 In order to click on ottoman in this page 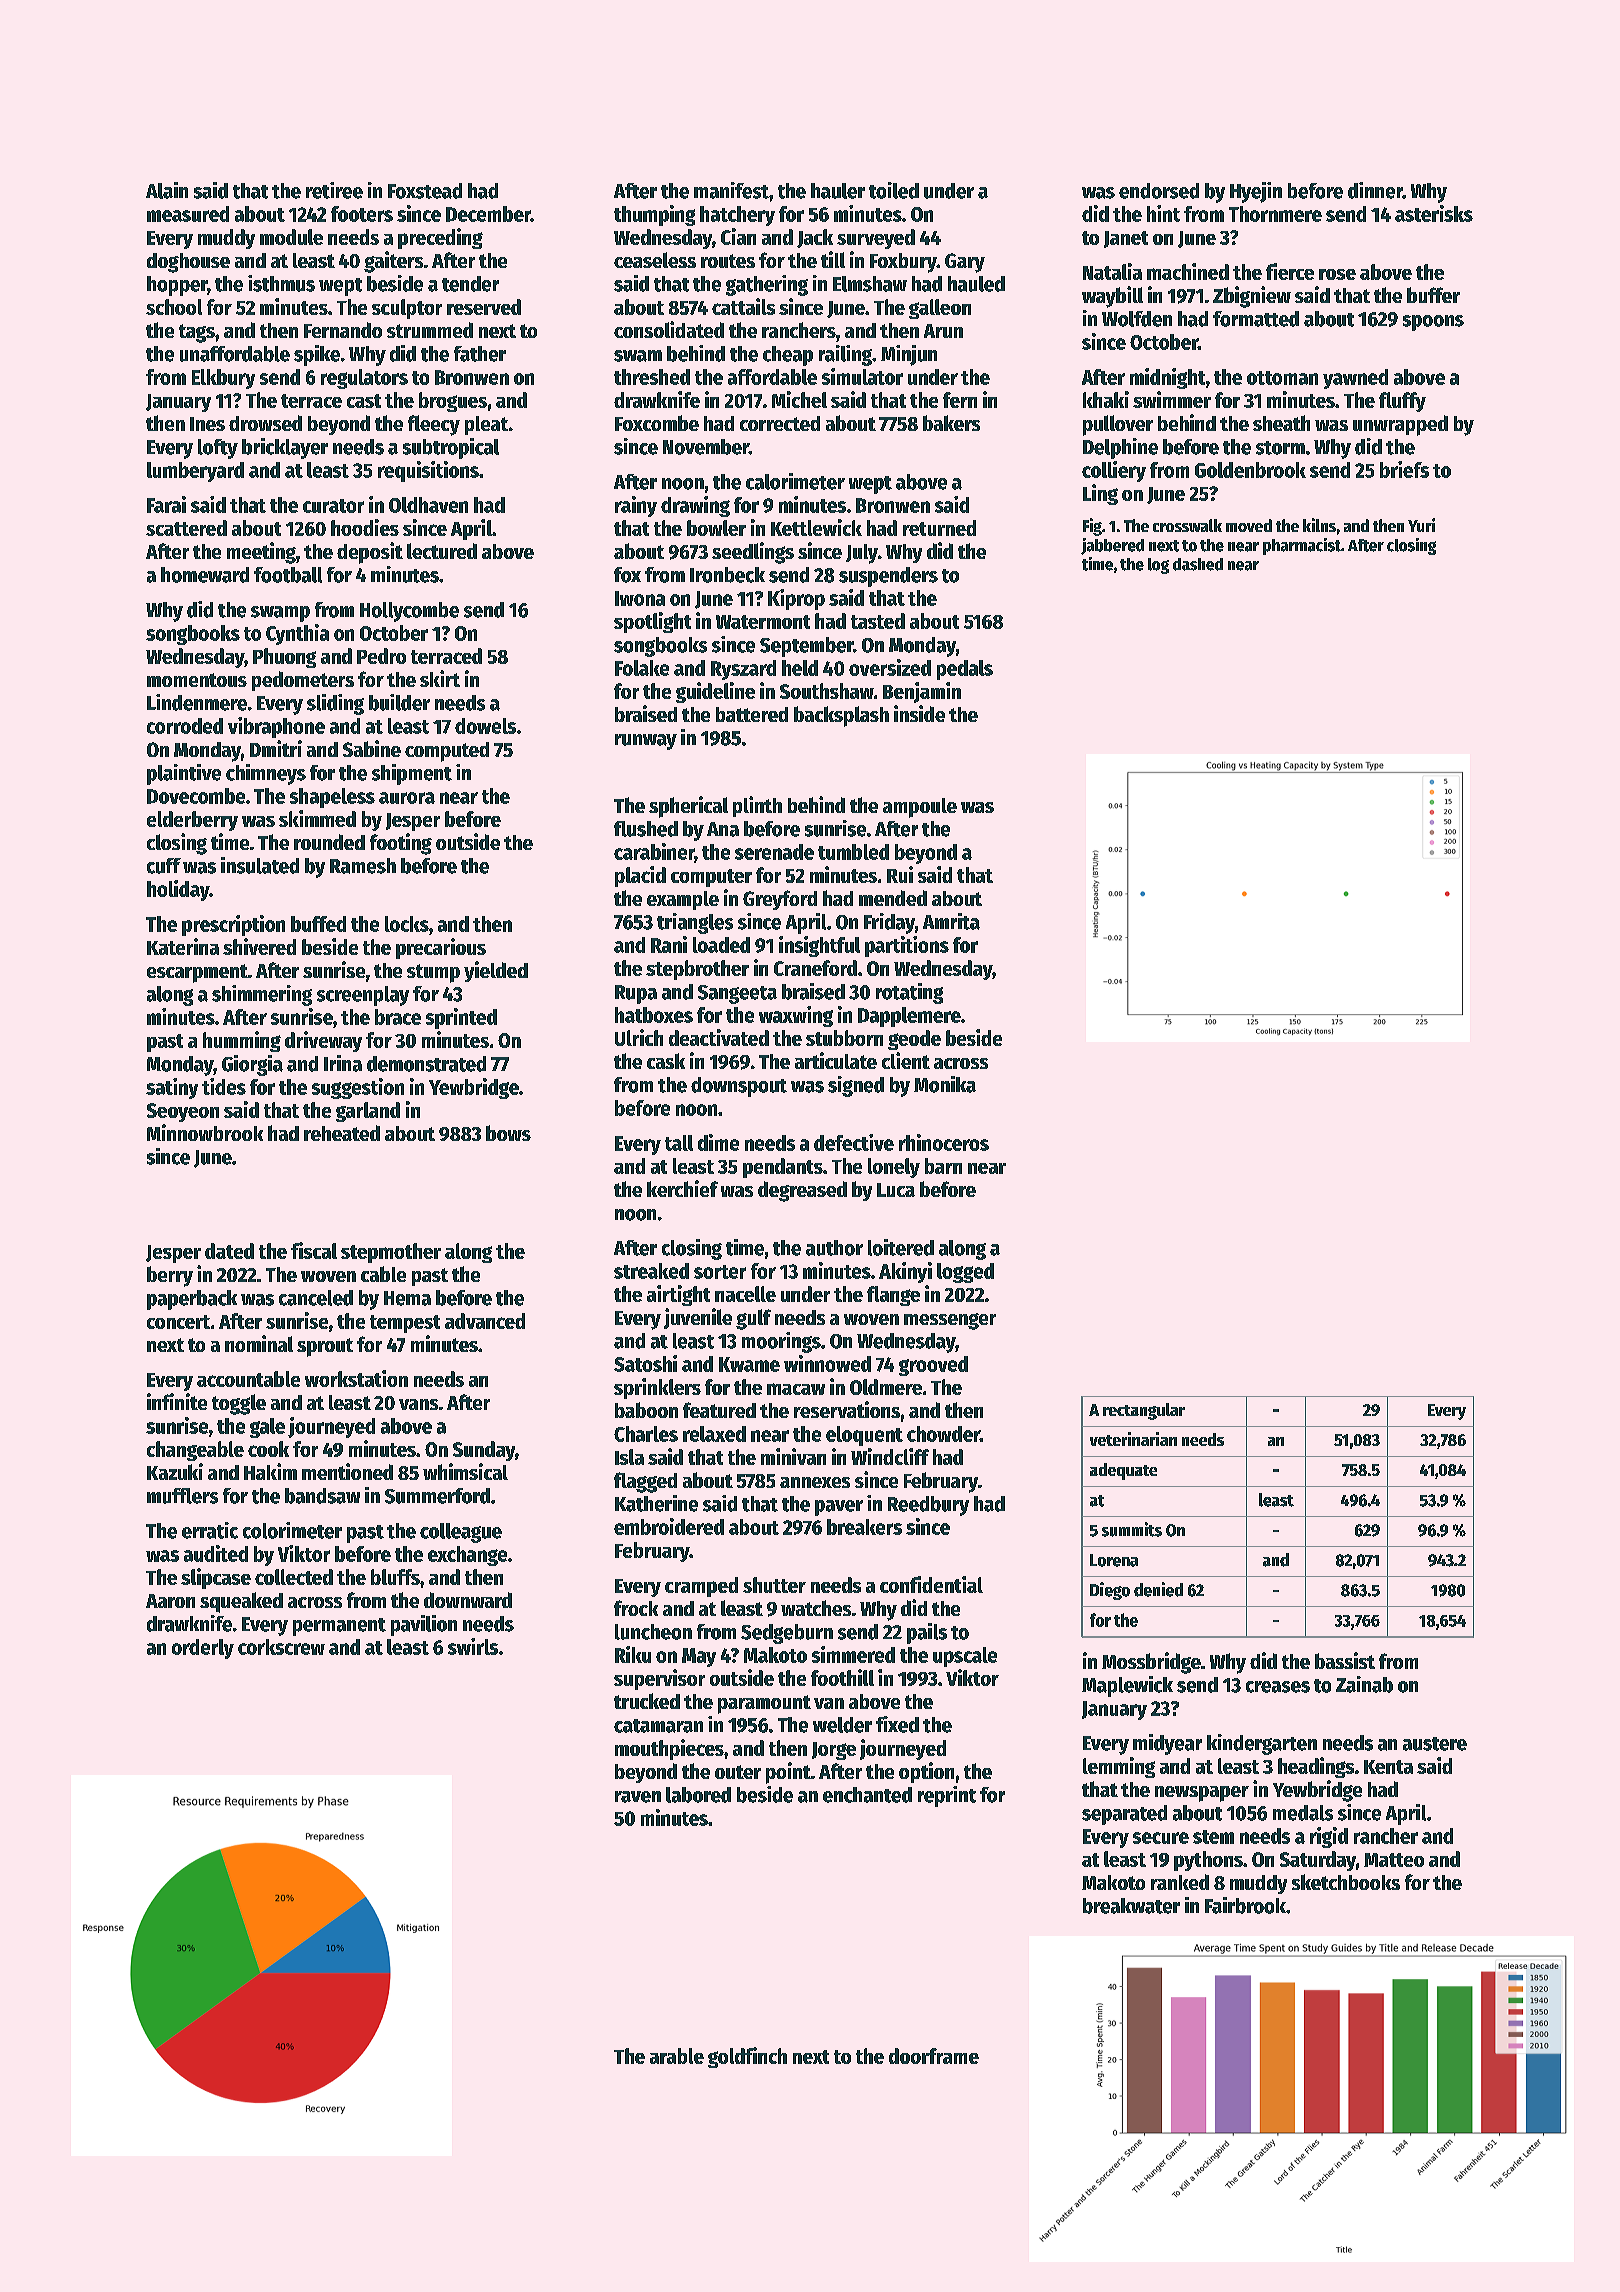, I will do `click(1282, 378)`.
